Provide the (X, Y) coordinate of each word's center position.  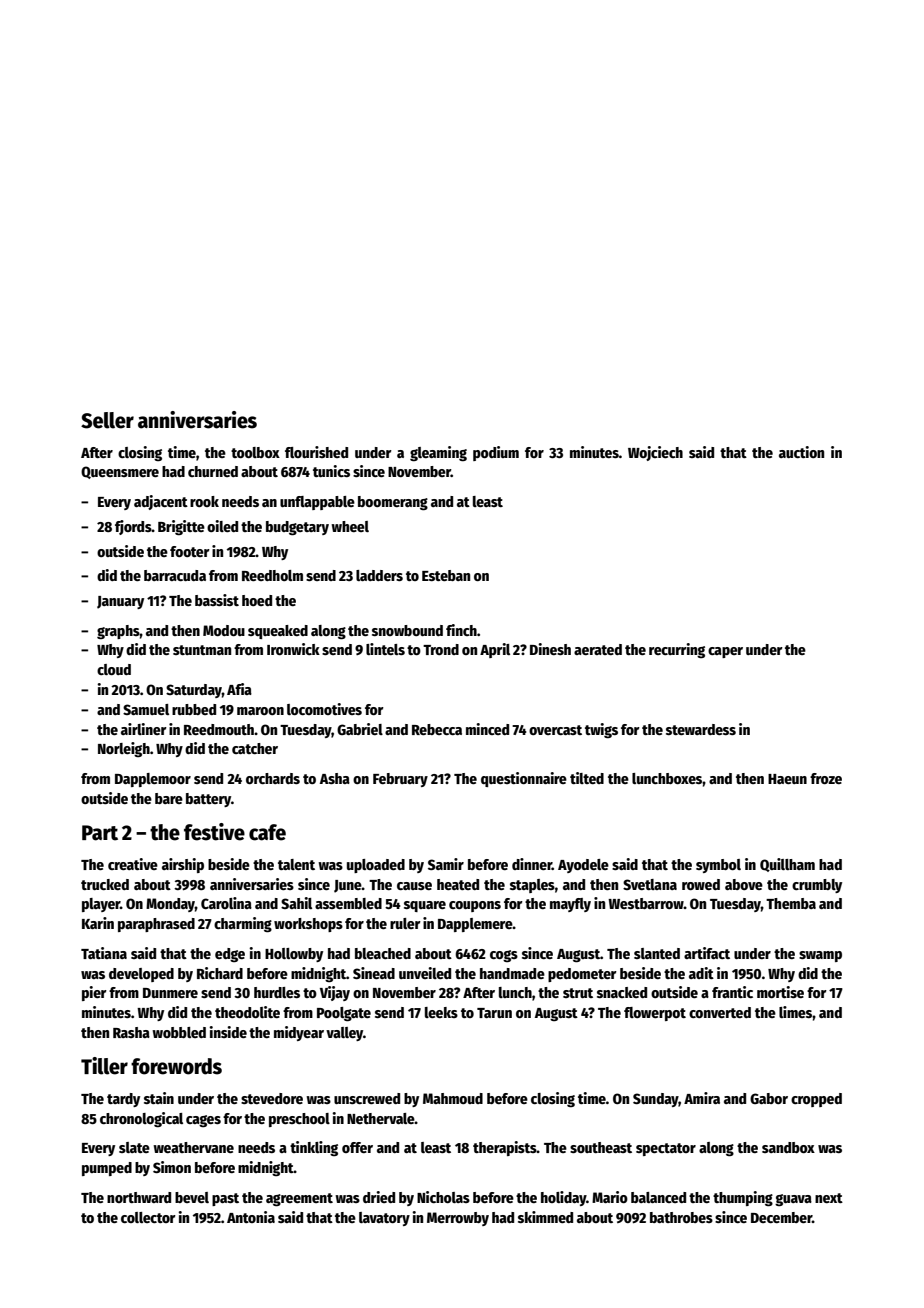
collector (148, 1217)
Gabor (769, 1098)
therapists (505, 1148)
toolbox (255, 452)
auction (801, 452)
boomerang (393, 503)
